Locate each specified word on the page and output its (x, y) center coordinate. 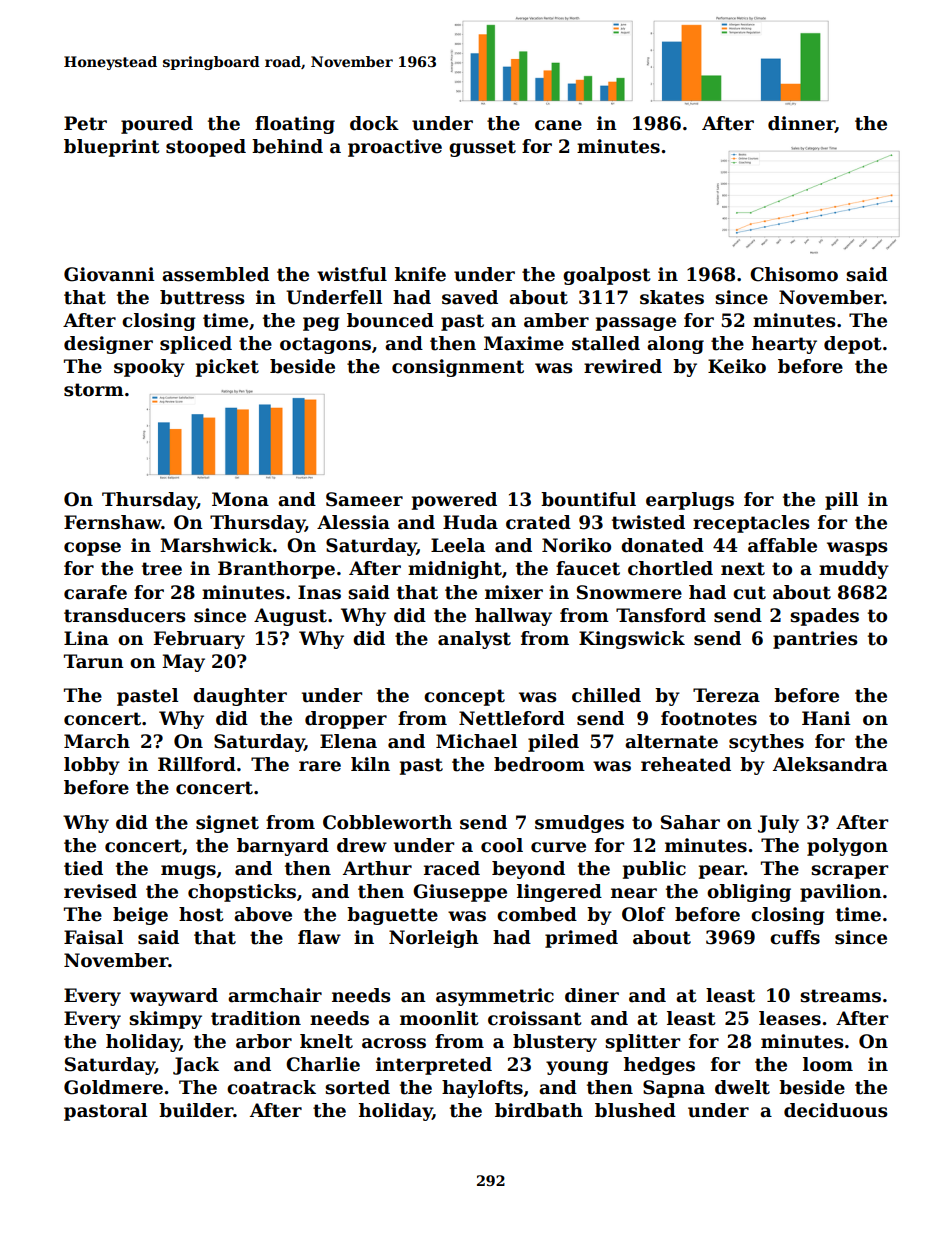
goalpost (607, 276)
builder (196, 1110)
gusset (482, 148)
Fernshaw (113, 522)
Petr (85, 123)
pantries (815, 640)
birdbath (539, 1110)
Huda (470, 522)
